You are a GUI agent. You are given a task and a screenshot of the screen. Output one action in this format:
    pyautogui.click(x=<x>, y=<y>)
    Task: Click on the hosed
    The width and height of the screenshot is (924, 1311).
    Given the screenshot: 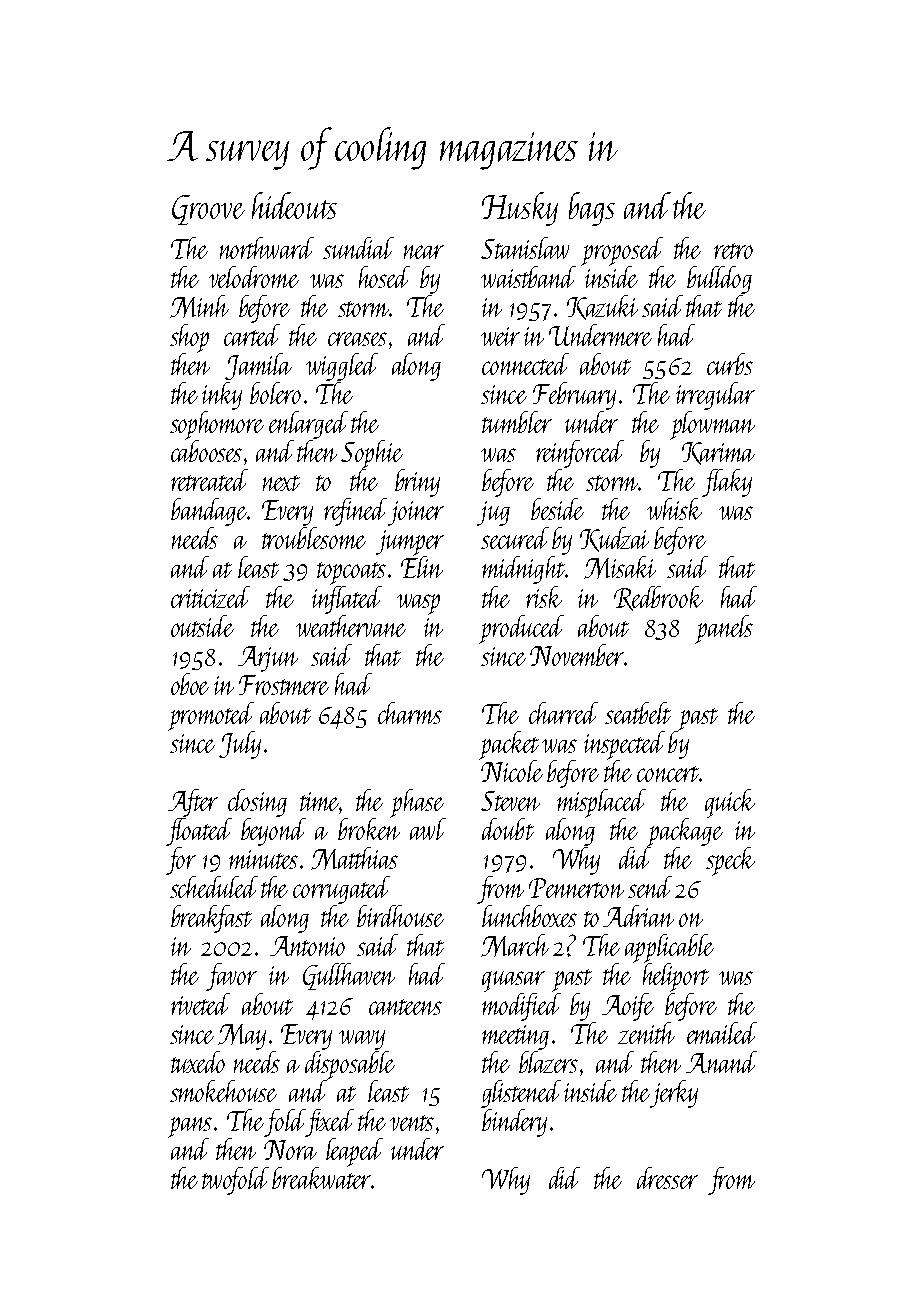 What is the action you would take?
    pyautogui.click(x=384, y=277)
